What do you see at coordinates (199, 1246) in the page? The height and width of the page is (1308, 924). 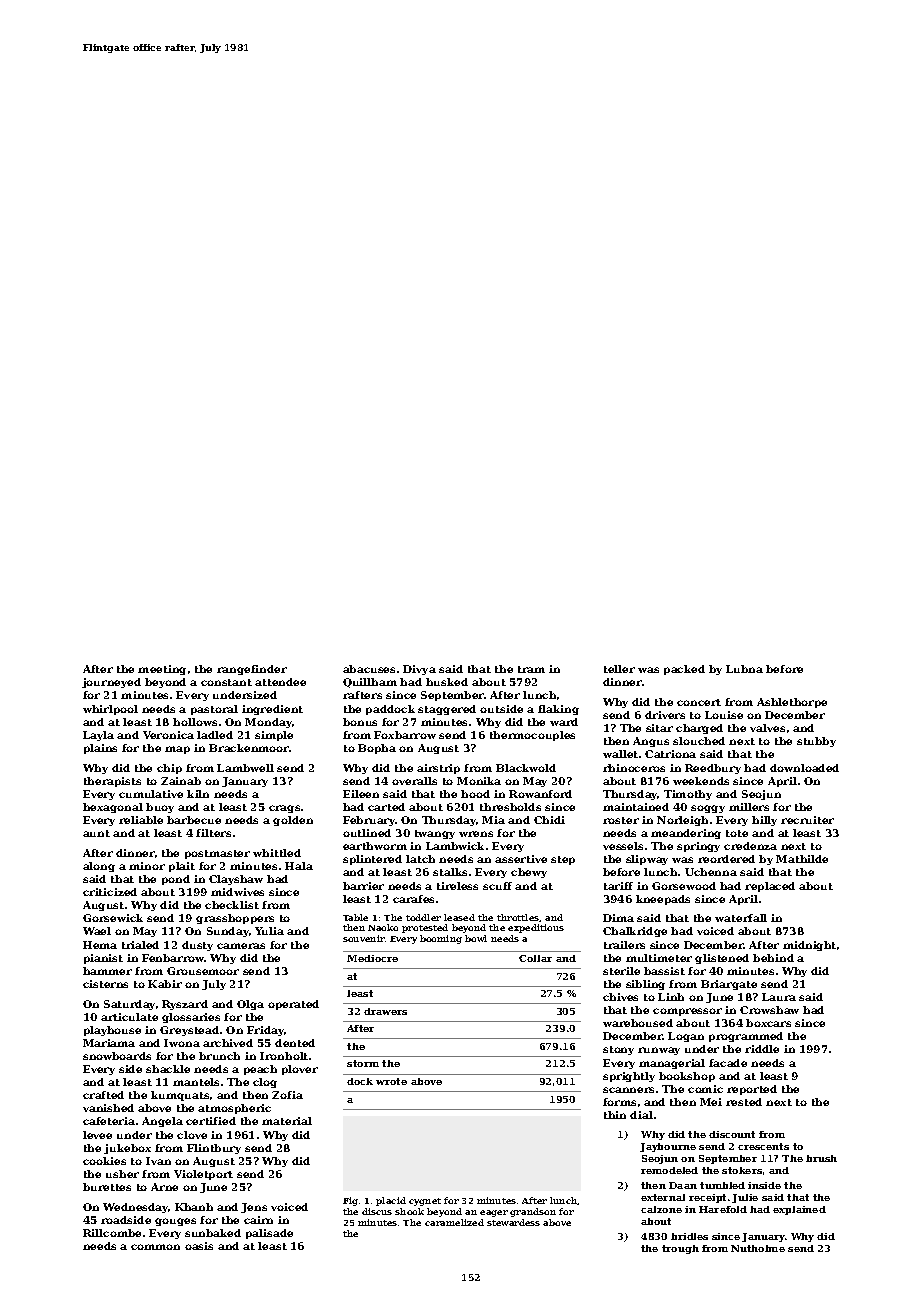 I see `oasis` at bounding box center [199, 1246].
